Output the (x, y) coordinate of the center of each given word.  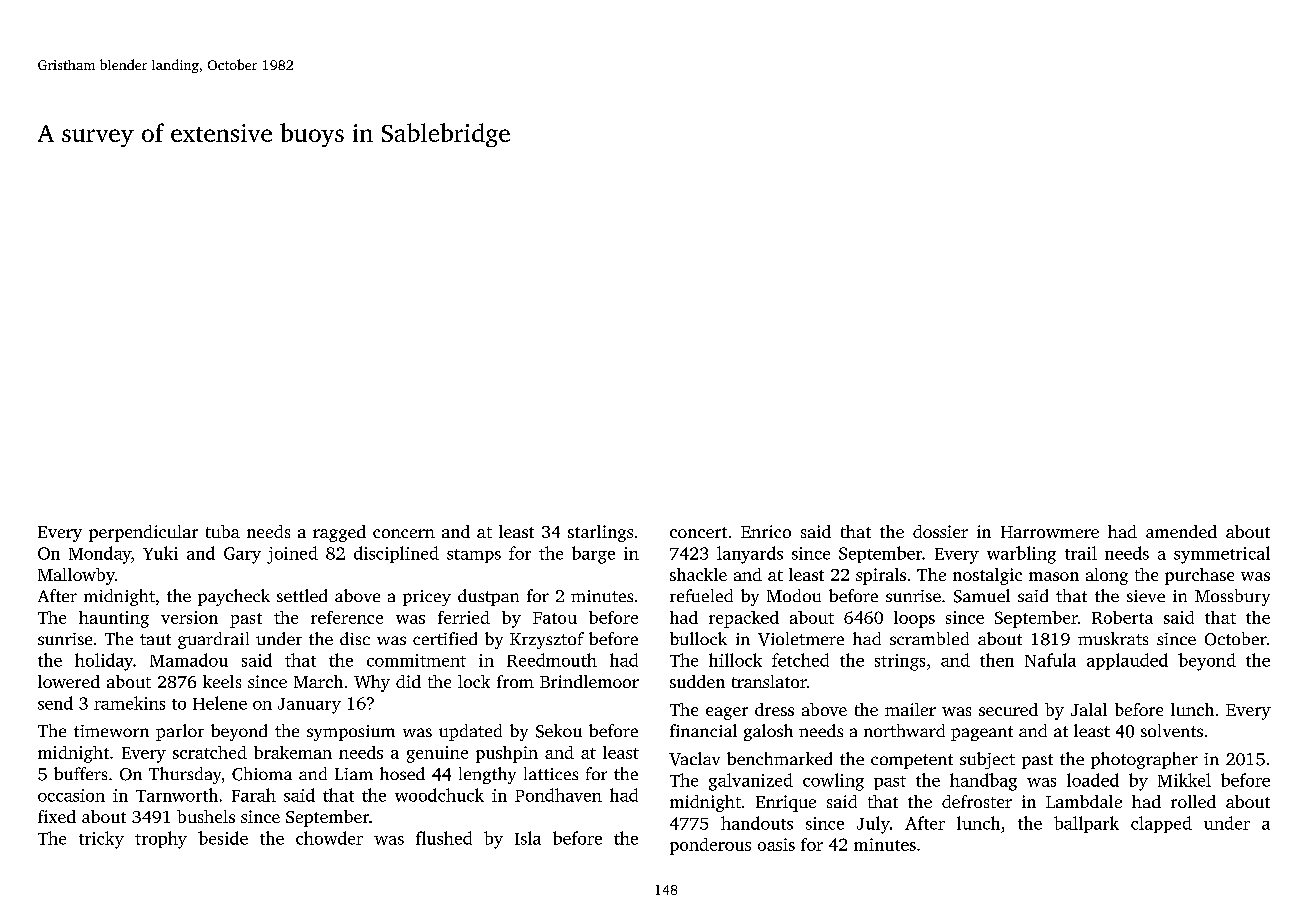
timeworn (111, 731)
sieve (1146, 596)
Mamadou (189, 660)
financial (703, 730)
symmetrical (1222, 555)
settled (302, 595)
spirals (881, 576)
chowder (329, 838)
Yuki (160, 553)
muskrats (1113, 638)
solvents (1172, 730)
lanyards (750, 555)
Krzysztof (547, 640)
